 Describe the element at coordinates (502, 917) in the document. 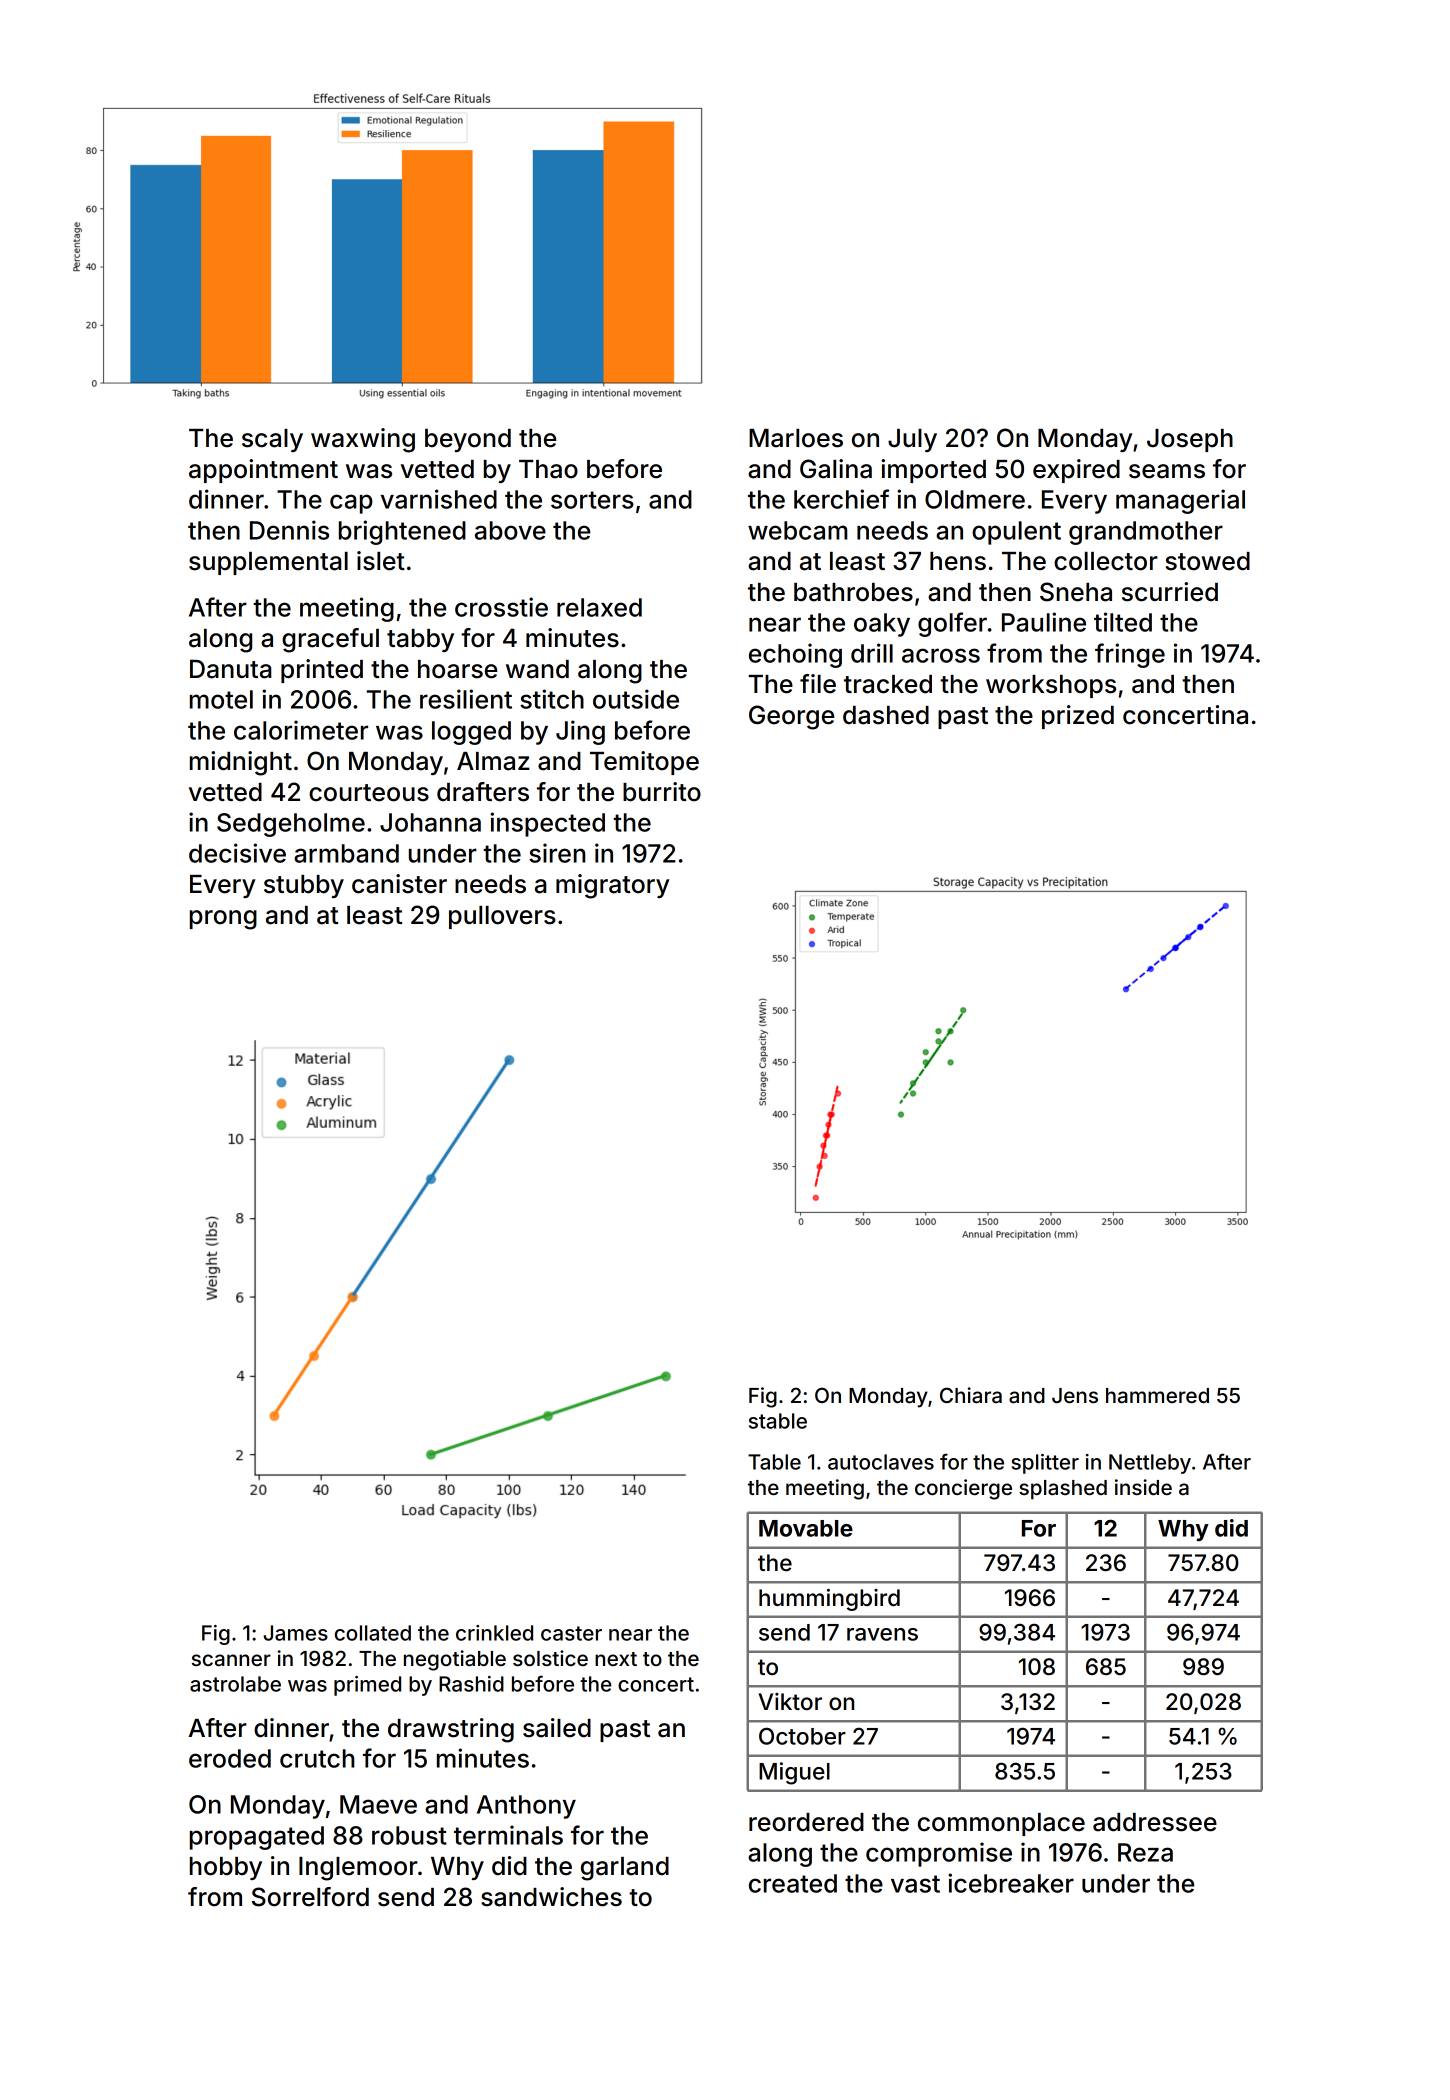

I see `pullovers` at that location.
